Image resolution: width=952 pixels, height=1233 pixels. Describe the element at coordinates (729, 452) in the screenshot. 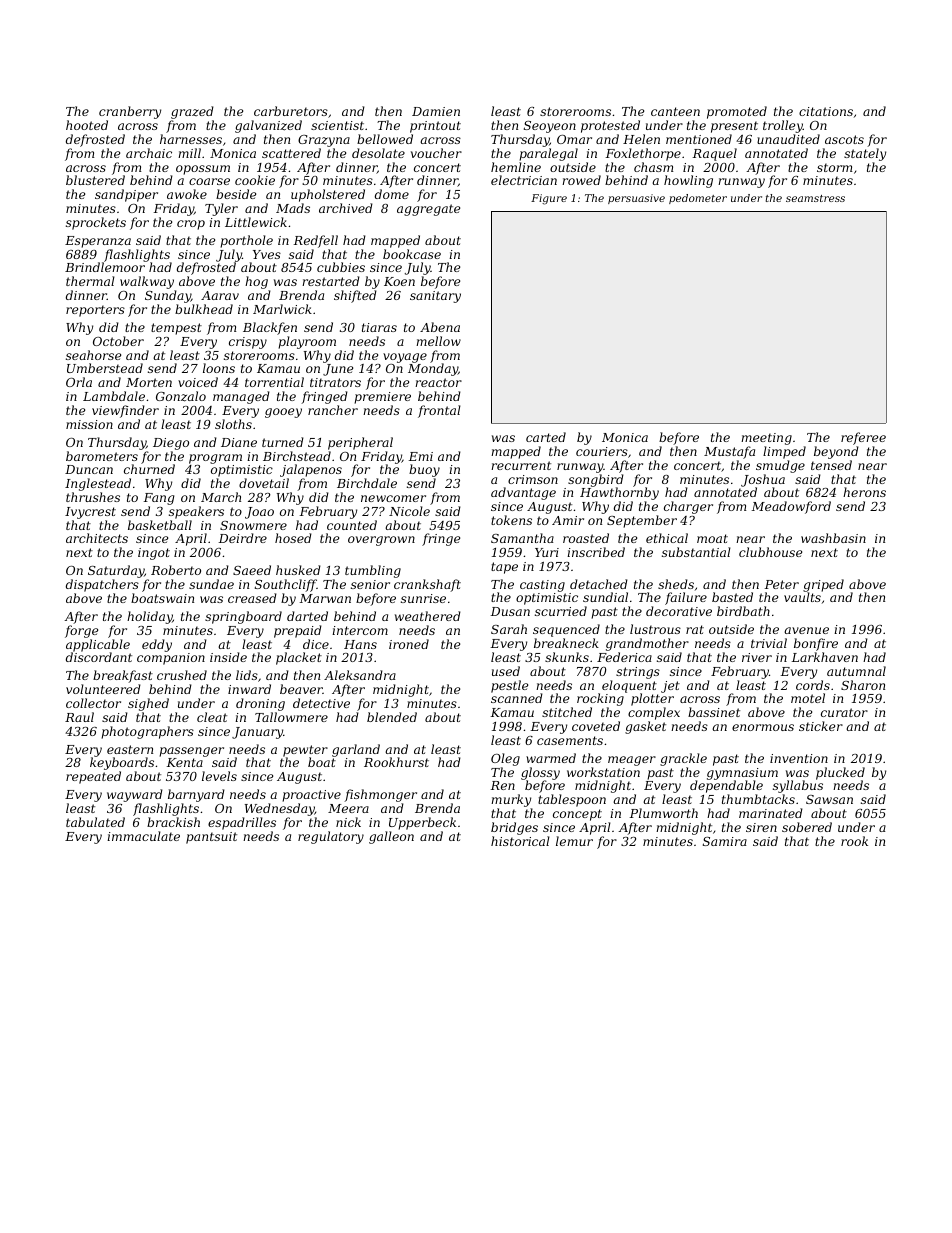

I see `Mustafa` at that location.
